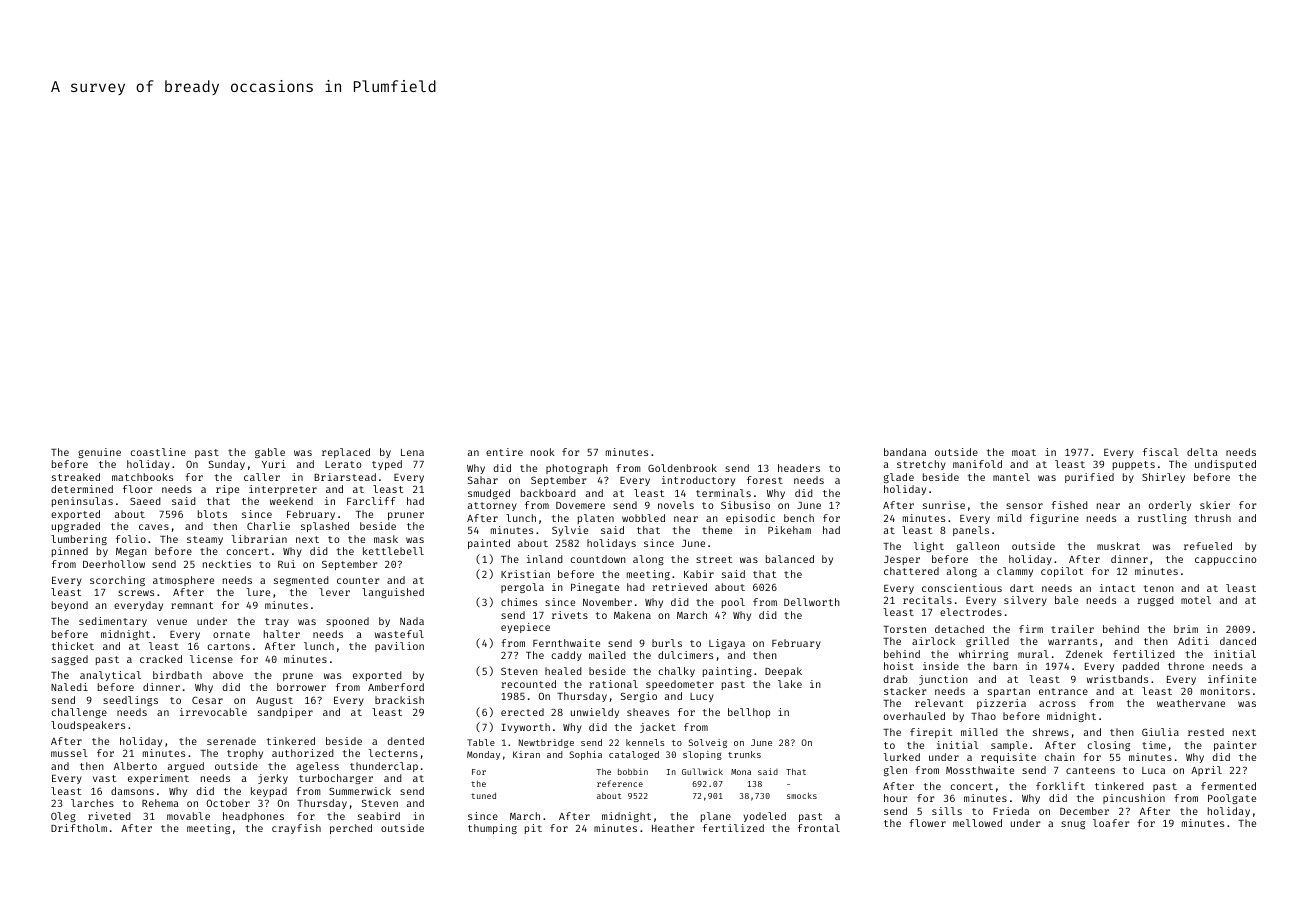 This screenshot has width=1308, height=924. Describe the element at coordinates (492, 829) in the screenshot. I see `thumping` at that location.
